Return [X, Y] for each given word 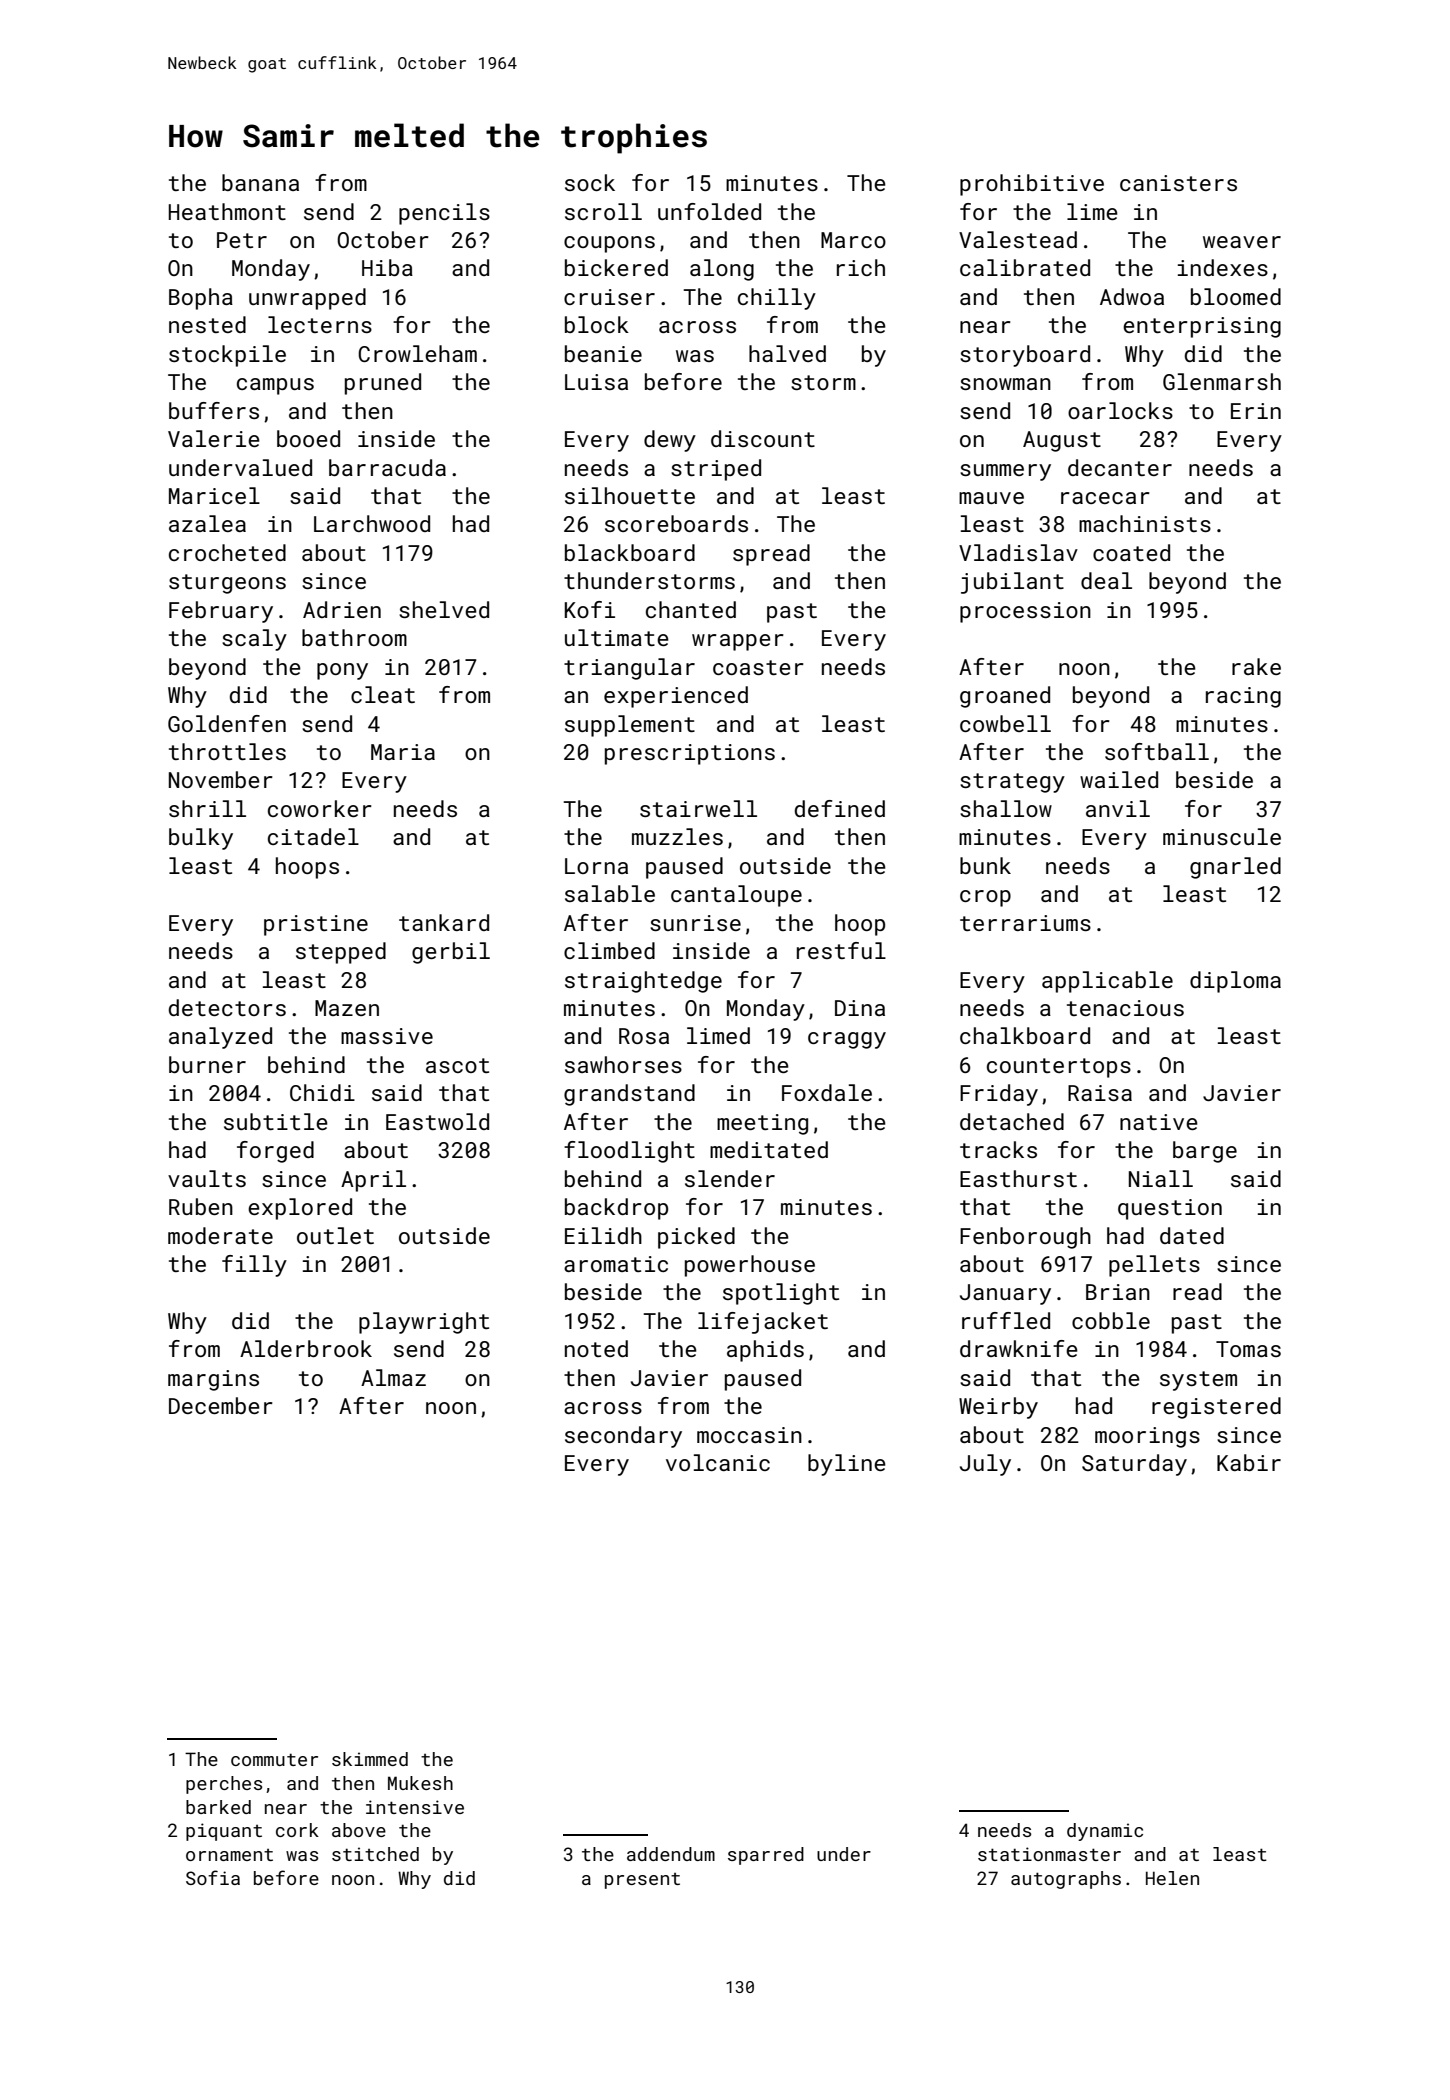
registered [1216, 1408]
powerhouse [750, 1266]
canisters [1178, 183]
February [221, 612]
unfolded [709, 211]
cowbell [1005, 723]
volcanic [718, 1462]
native [1159, 1122]
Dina [860, 1008]
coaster [758, 667]
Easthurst [1018, 1178]
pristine [316, 925]
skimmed [370, 1759]
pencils [444, 214]
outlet [335, 1235]
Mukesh [420, 1783]
